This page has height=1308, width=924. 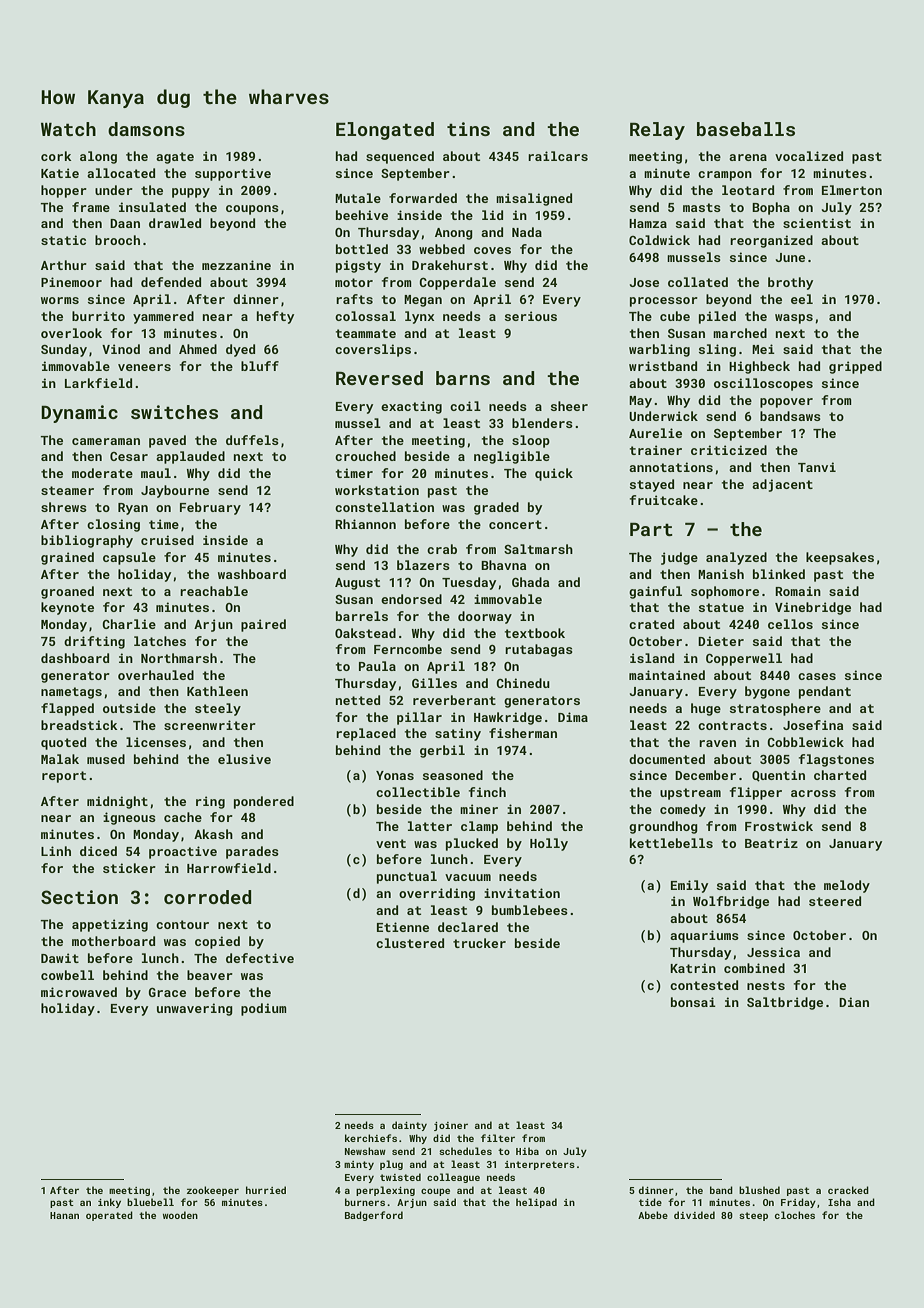 What do you see at coordinates (554, 474) in the page?
I see `quick` at bounding box center [554, 474].
